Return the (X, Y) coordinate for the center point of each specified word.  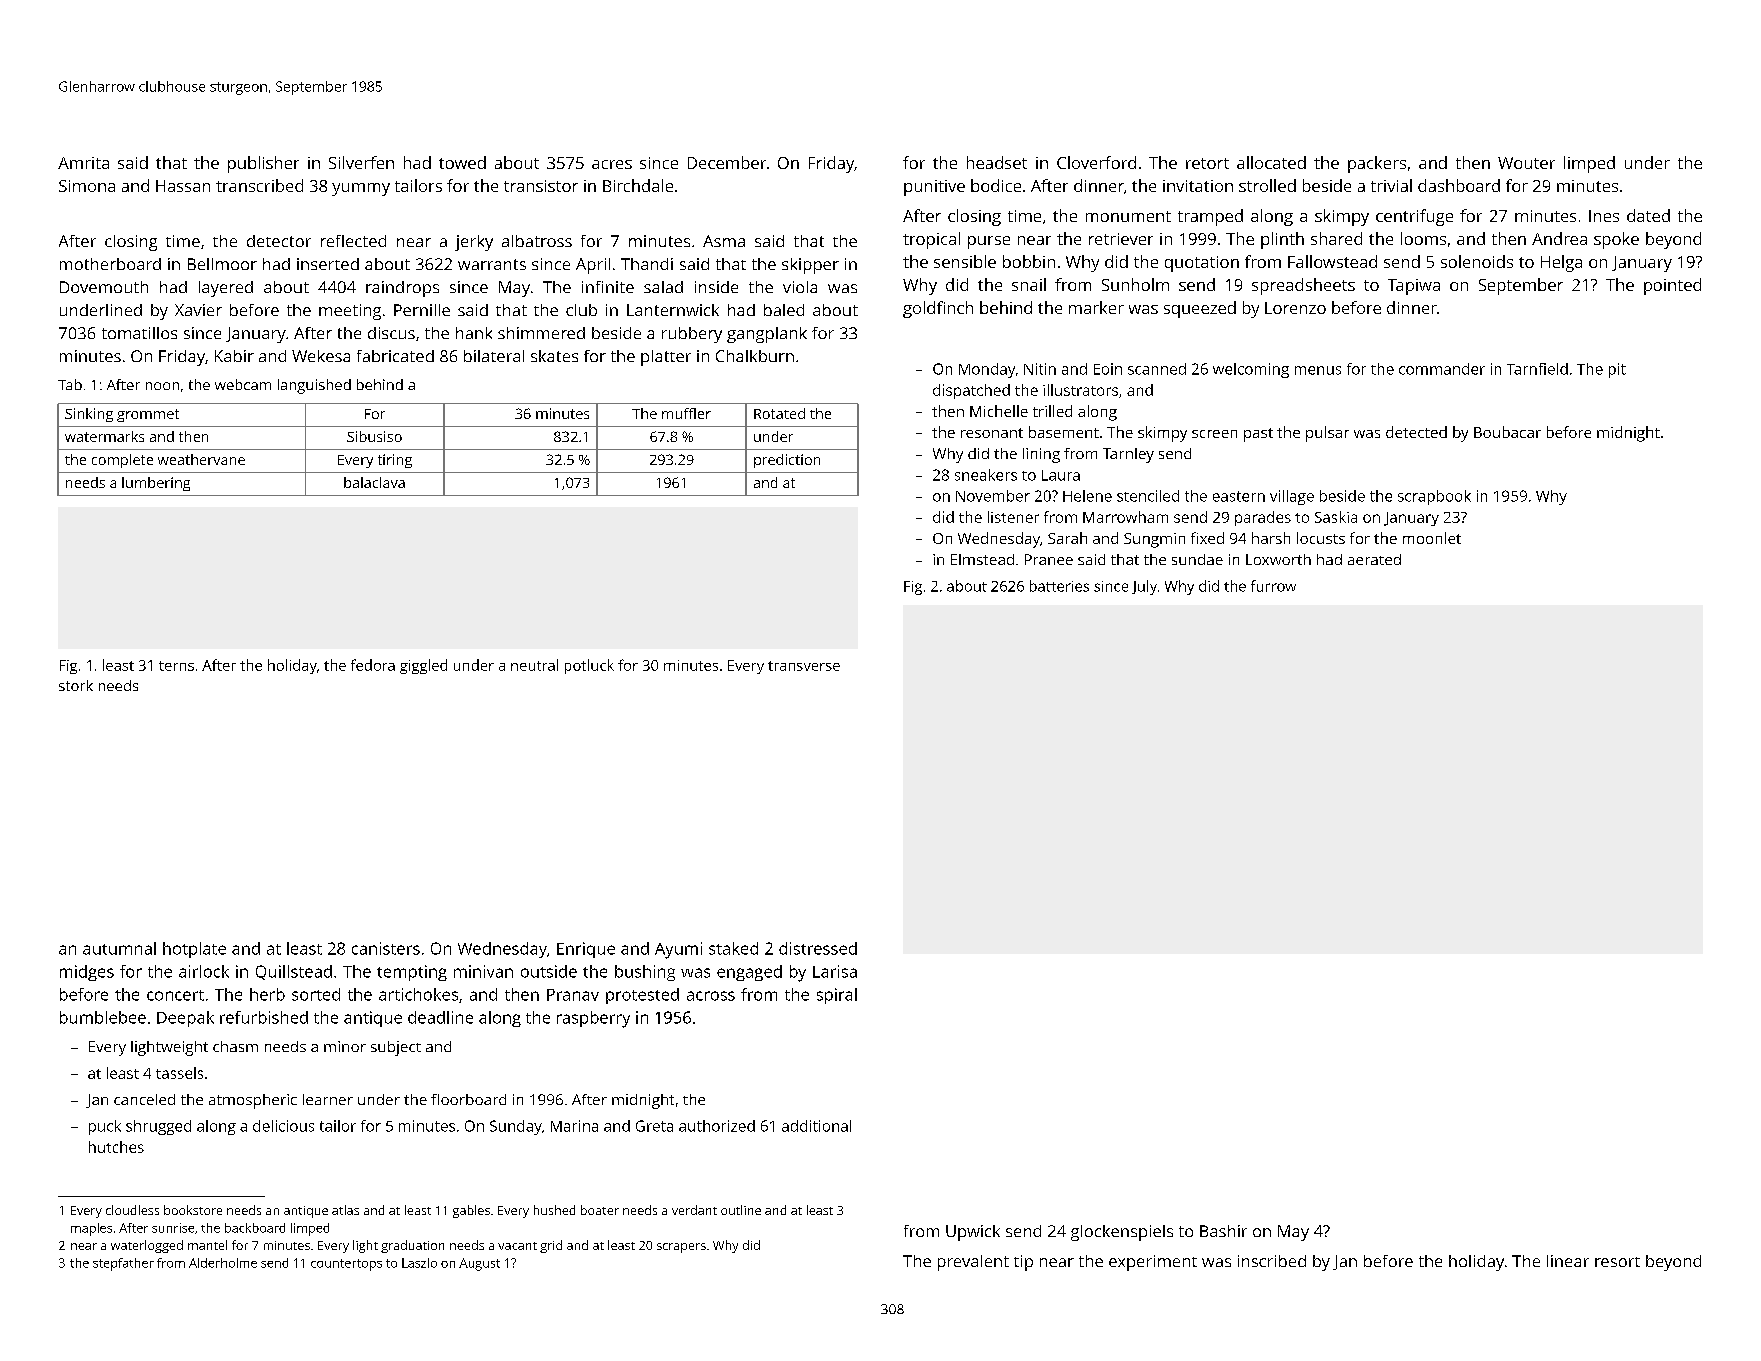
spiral (837, 996)
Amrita (83, 163)
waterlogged (147, 1246)
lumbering (156, 484)
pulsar (1327, 434)
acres (612, 164)
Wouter (1526, 163)
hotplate (194, 950)
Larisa (835, 971)
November (993, 496)
